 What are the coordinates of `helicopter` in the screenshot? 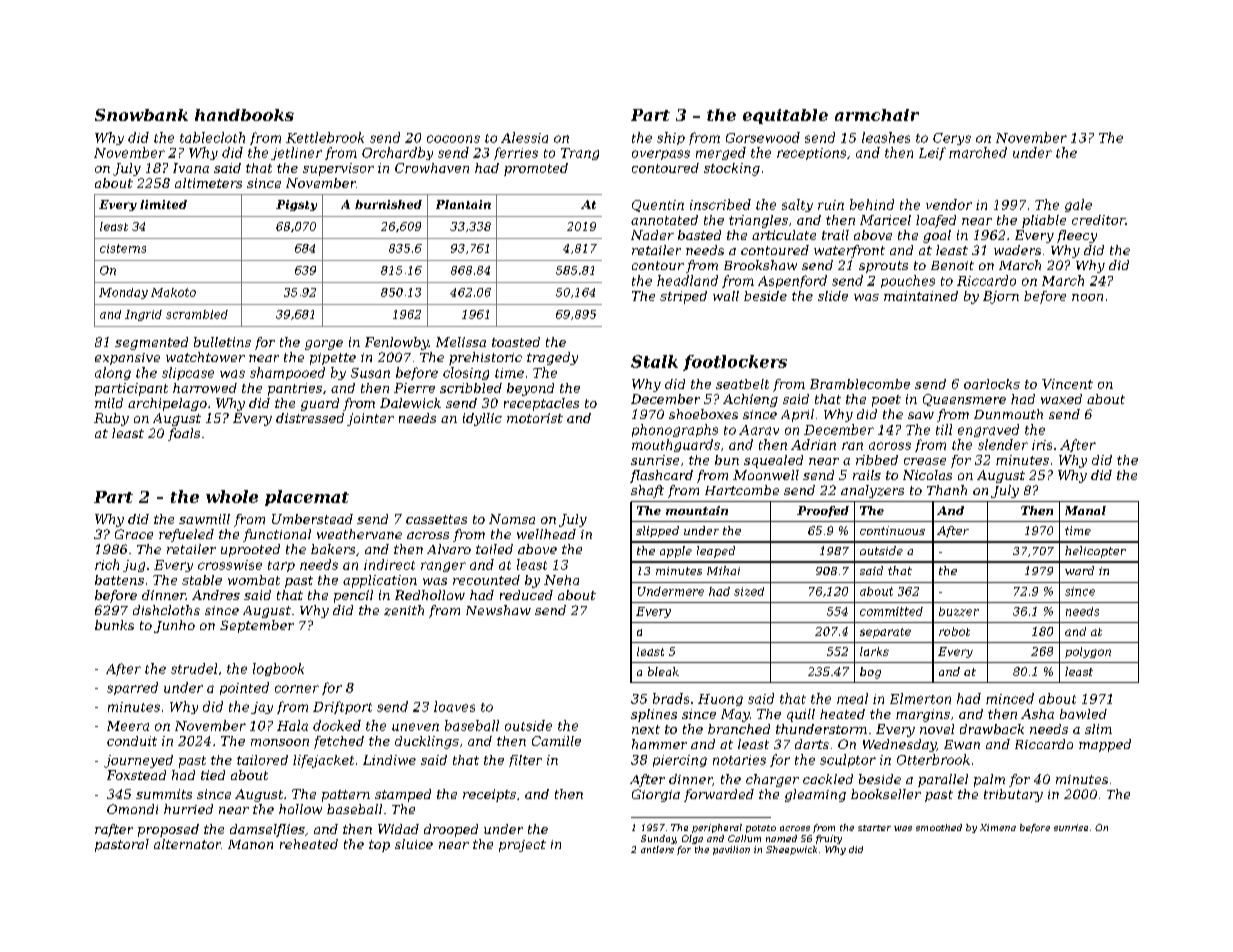 It's located at (1095, 552).
